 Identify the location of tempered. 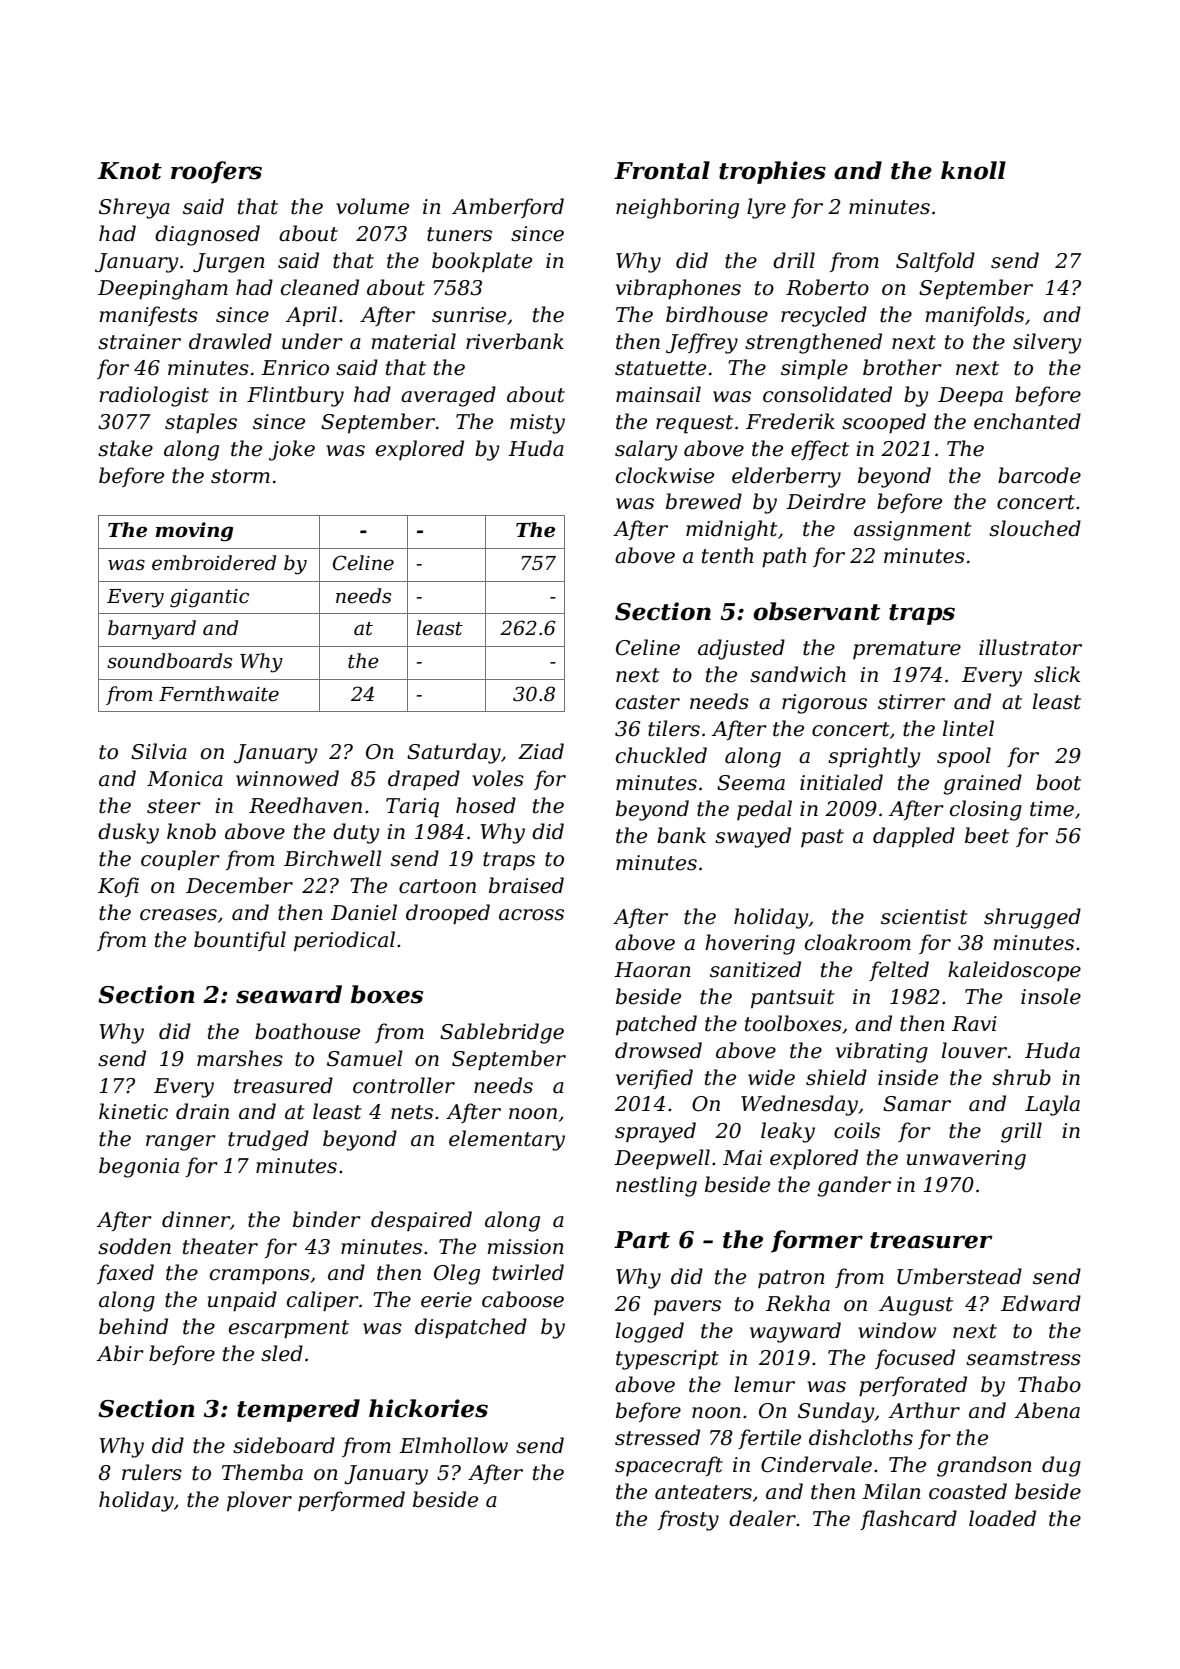
(298, 1410).
